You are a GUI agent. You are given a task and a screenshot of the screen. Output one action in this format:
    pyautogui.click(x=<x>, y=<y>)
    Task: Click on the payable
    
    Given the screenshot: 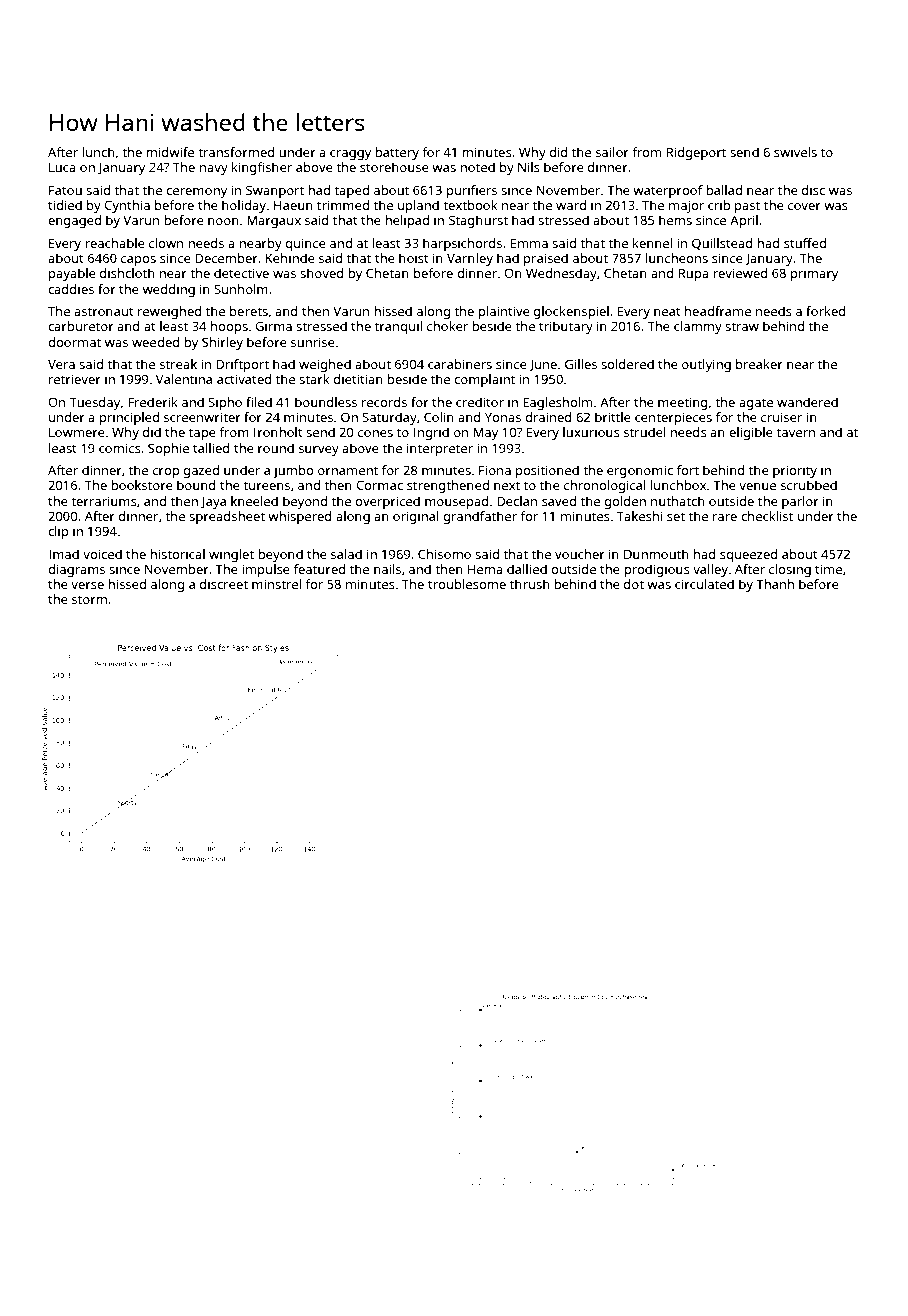 What is the action you would take?
    pyautogui.click(x=72, y=274)
